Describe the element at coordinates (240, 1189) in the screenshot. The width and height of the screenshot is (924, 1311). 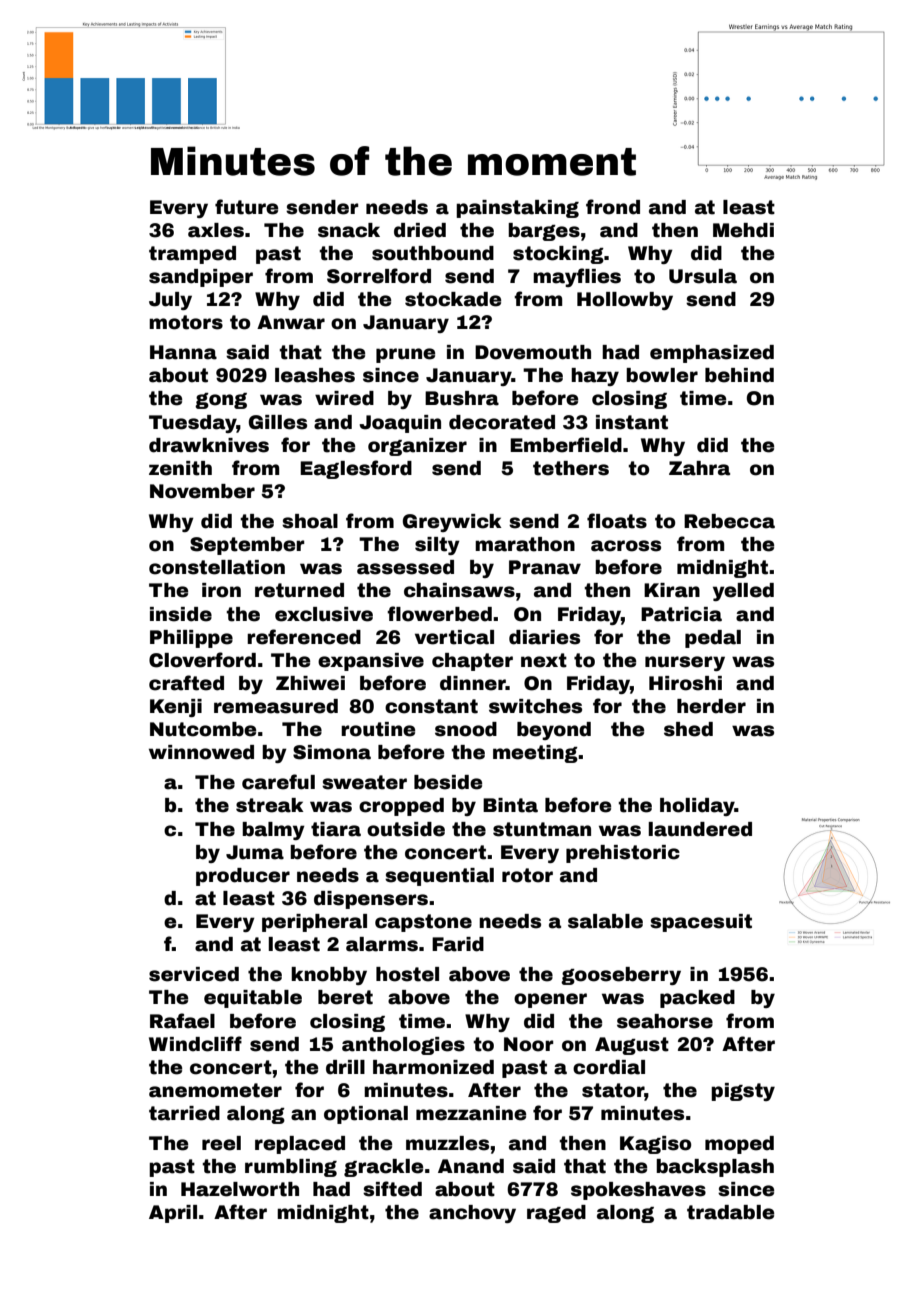
I see `Hazelworth` at that location.
